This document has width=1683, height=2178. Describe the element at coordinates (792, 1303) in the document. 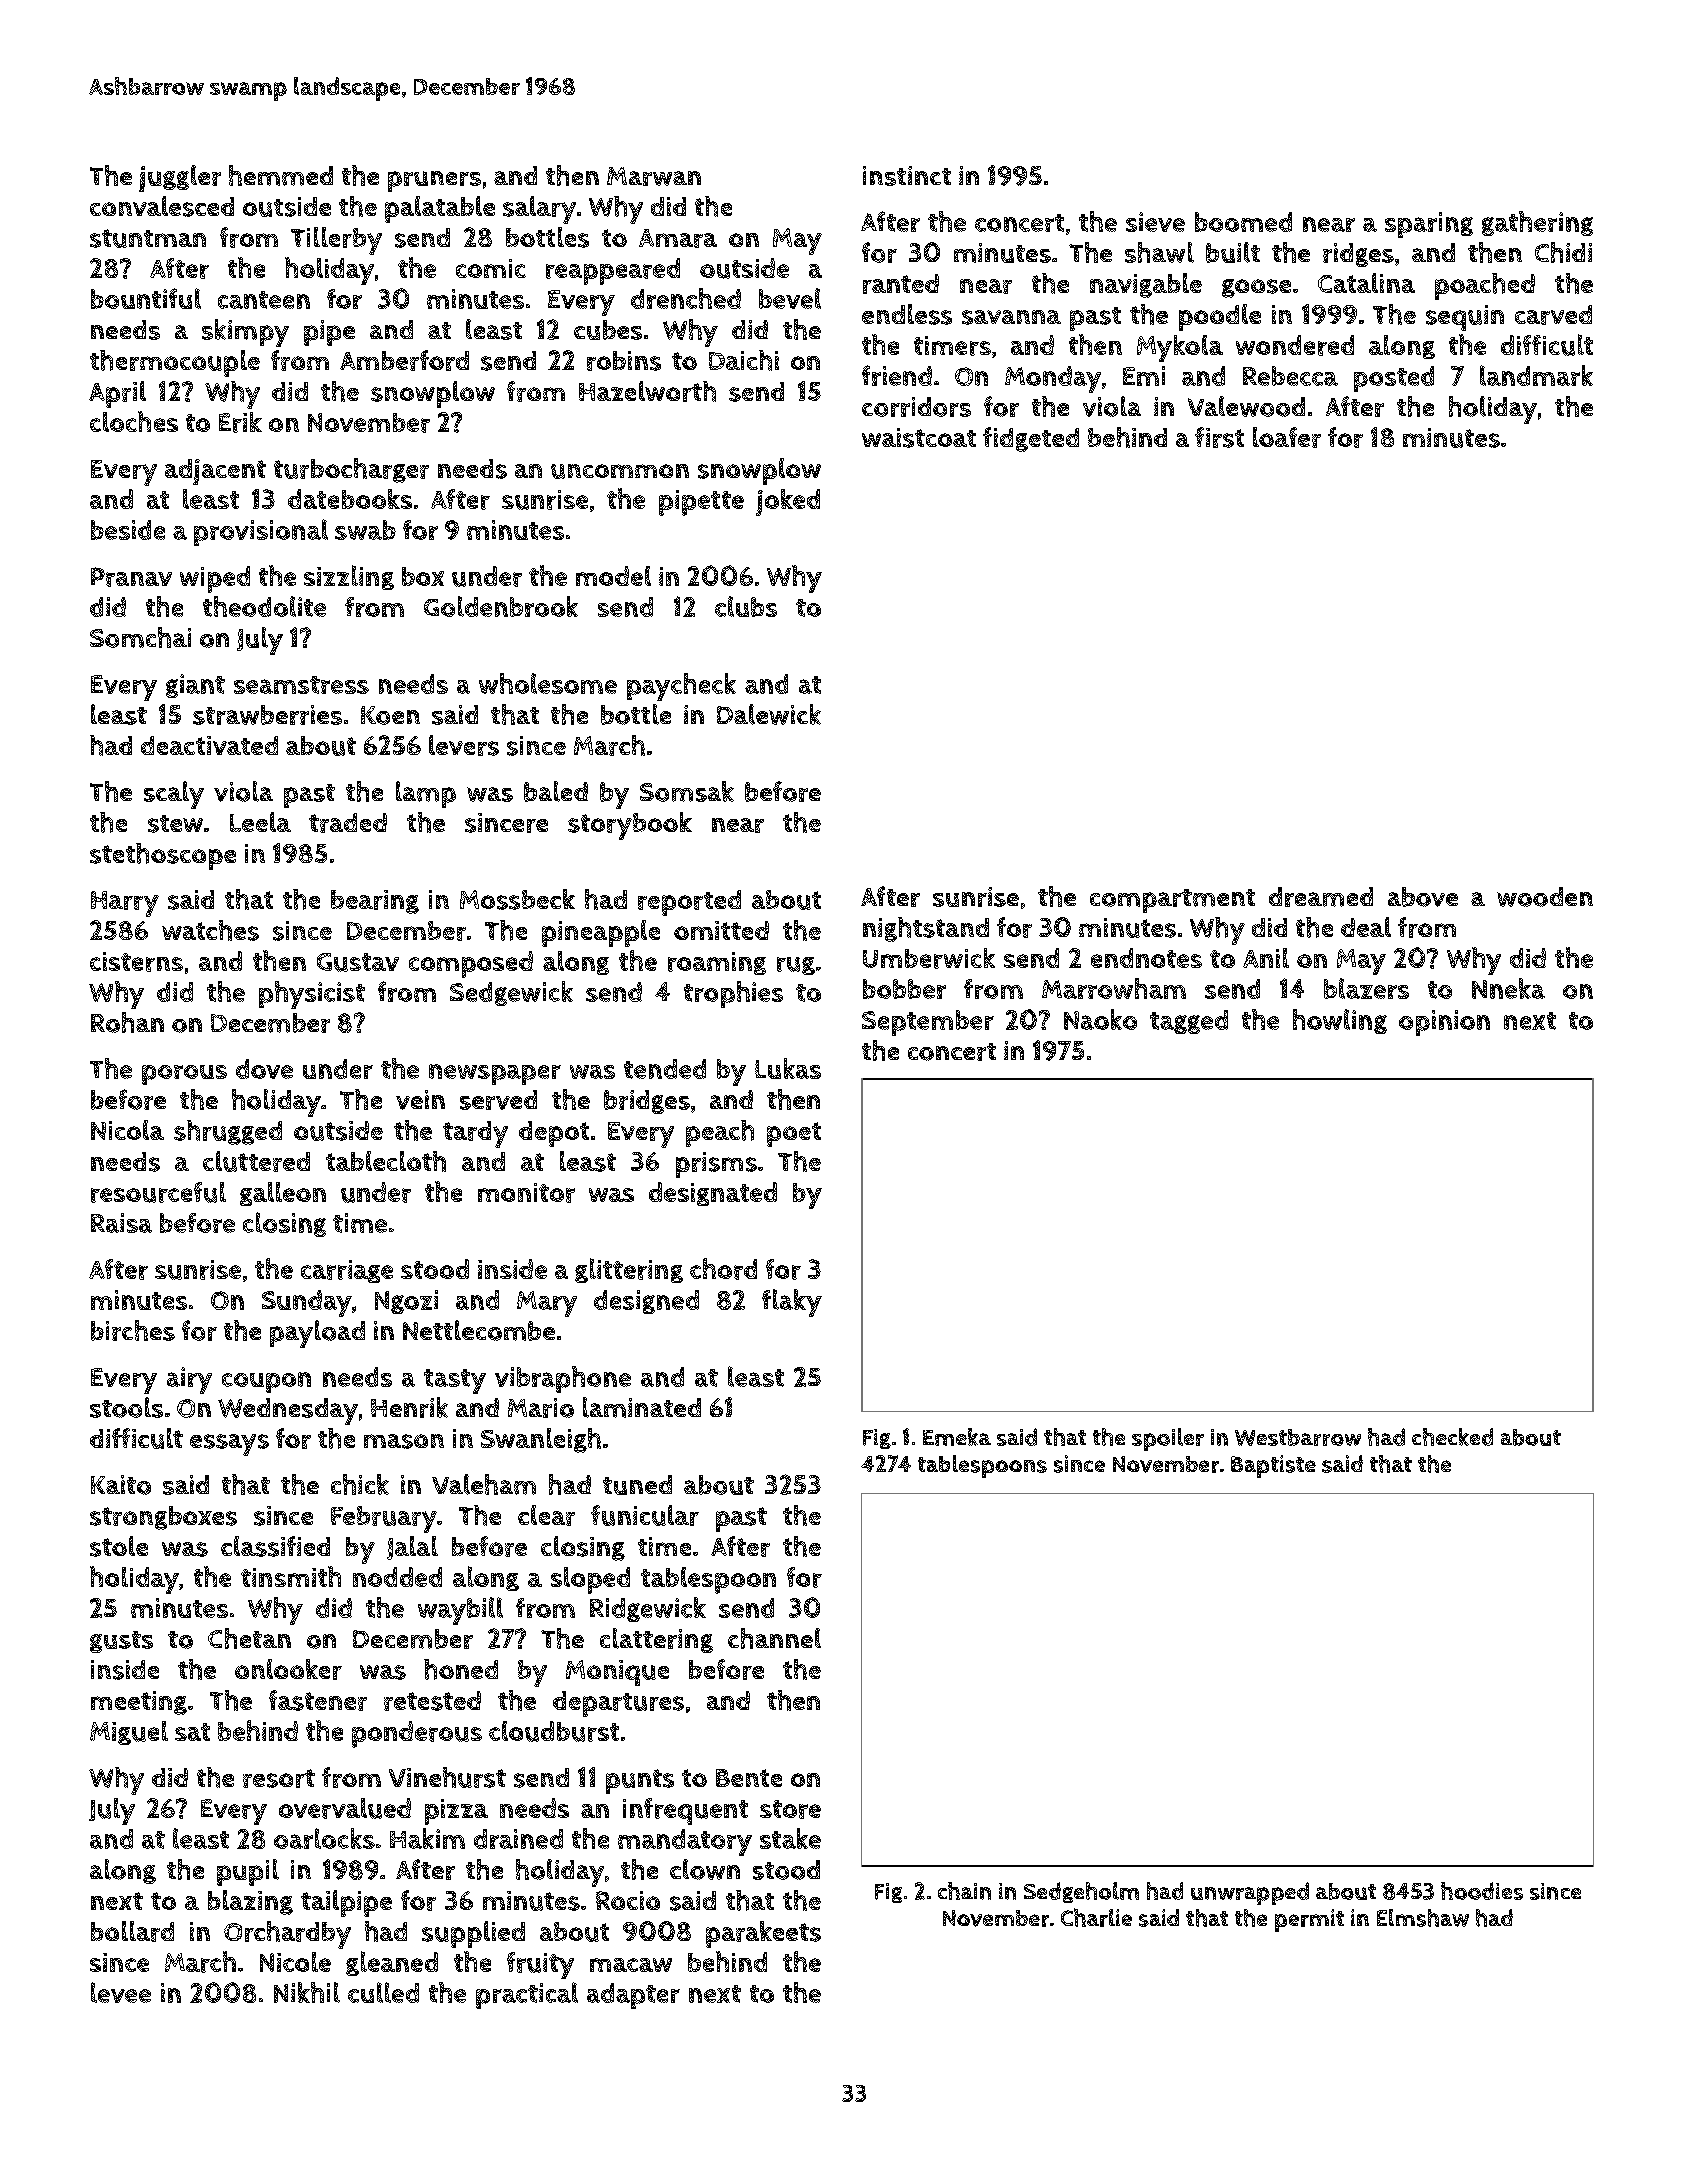

I see `flaky` at that location.
